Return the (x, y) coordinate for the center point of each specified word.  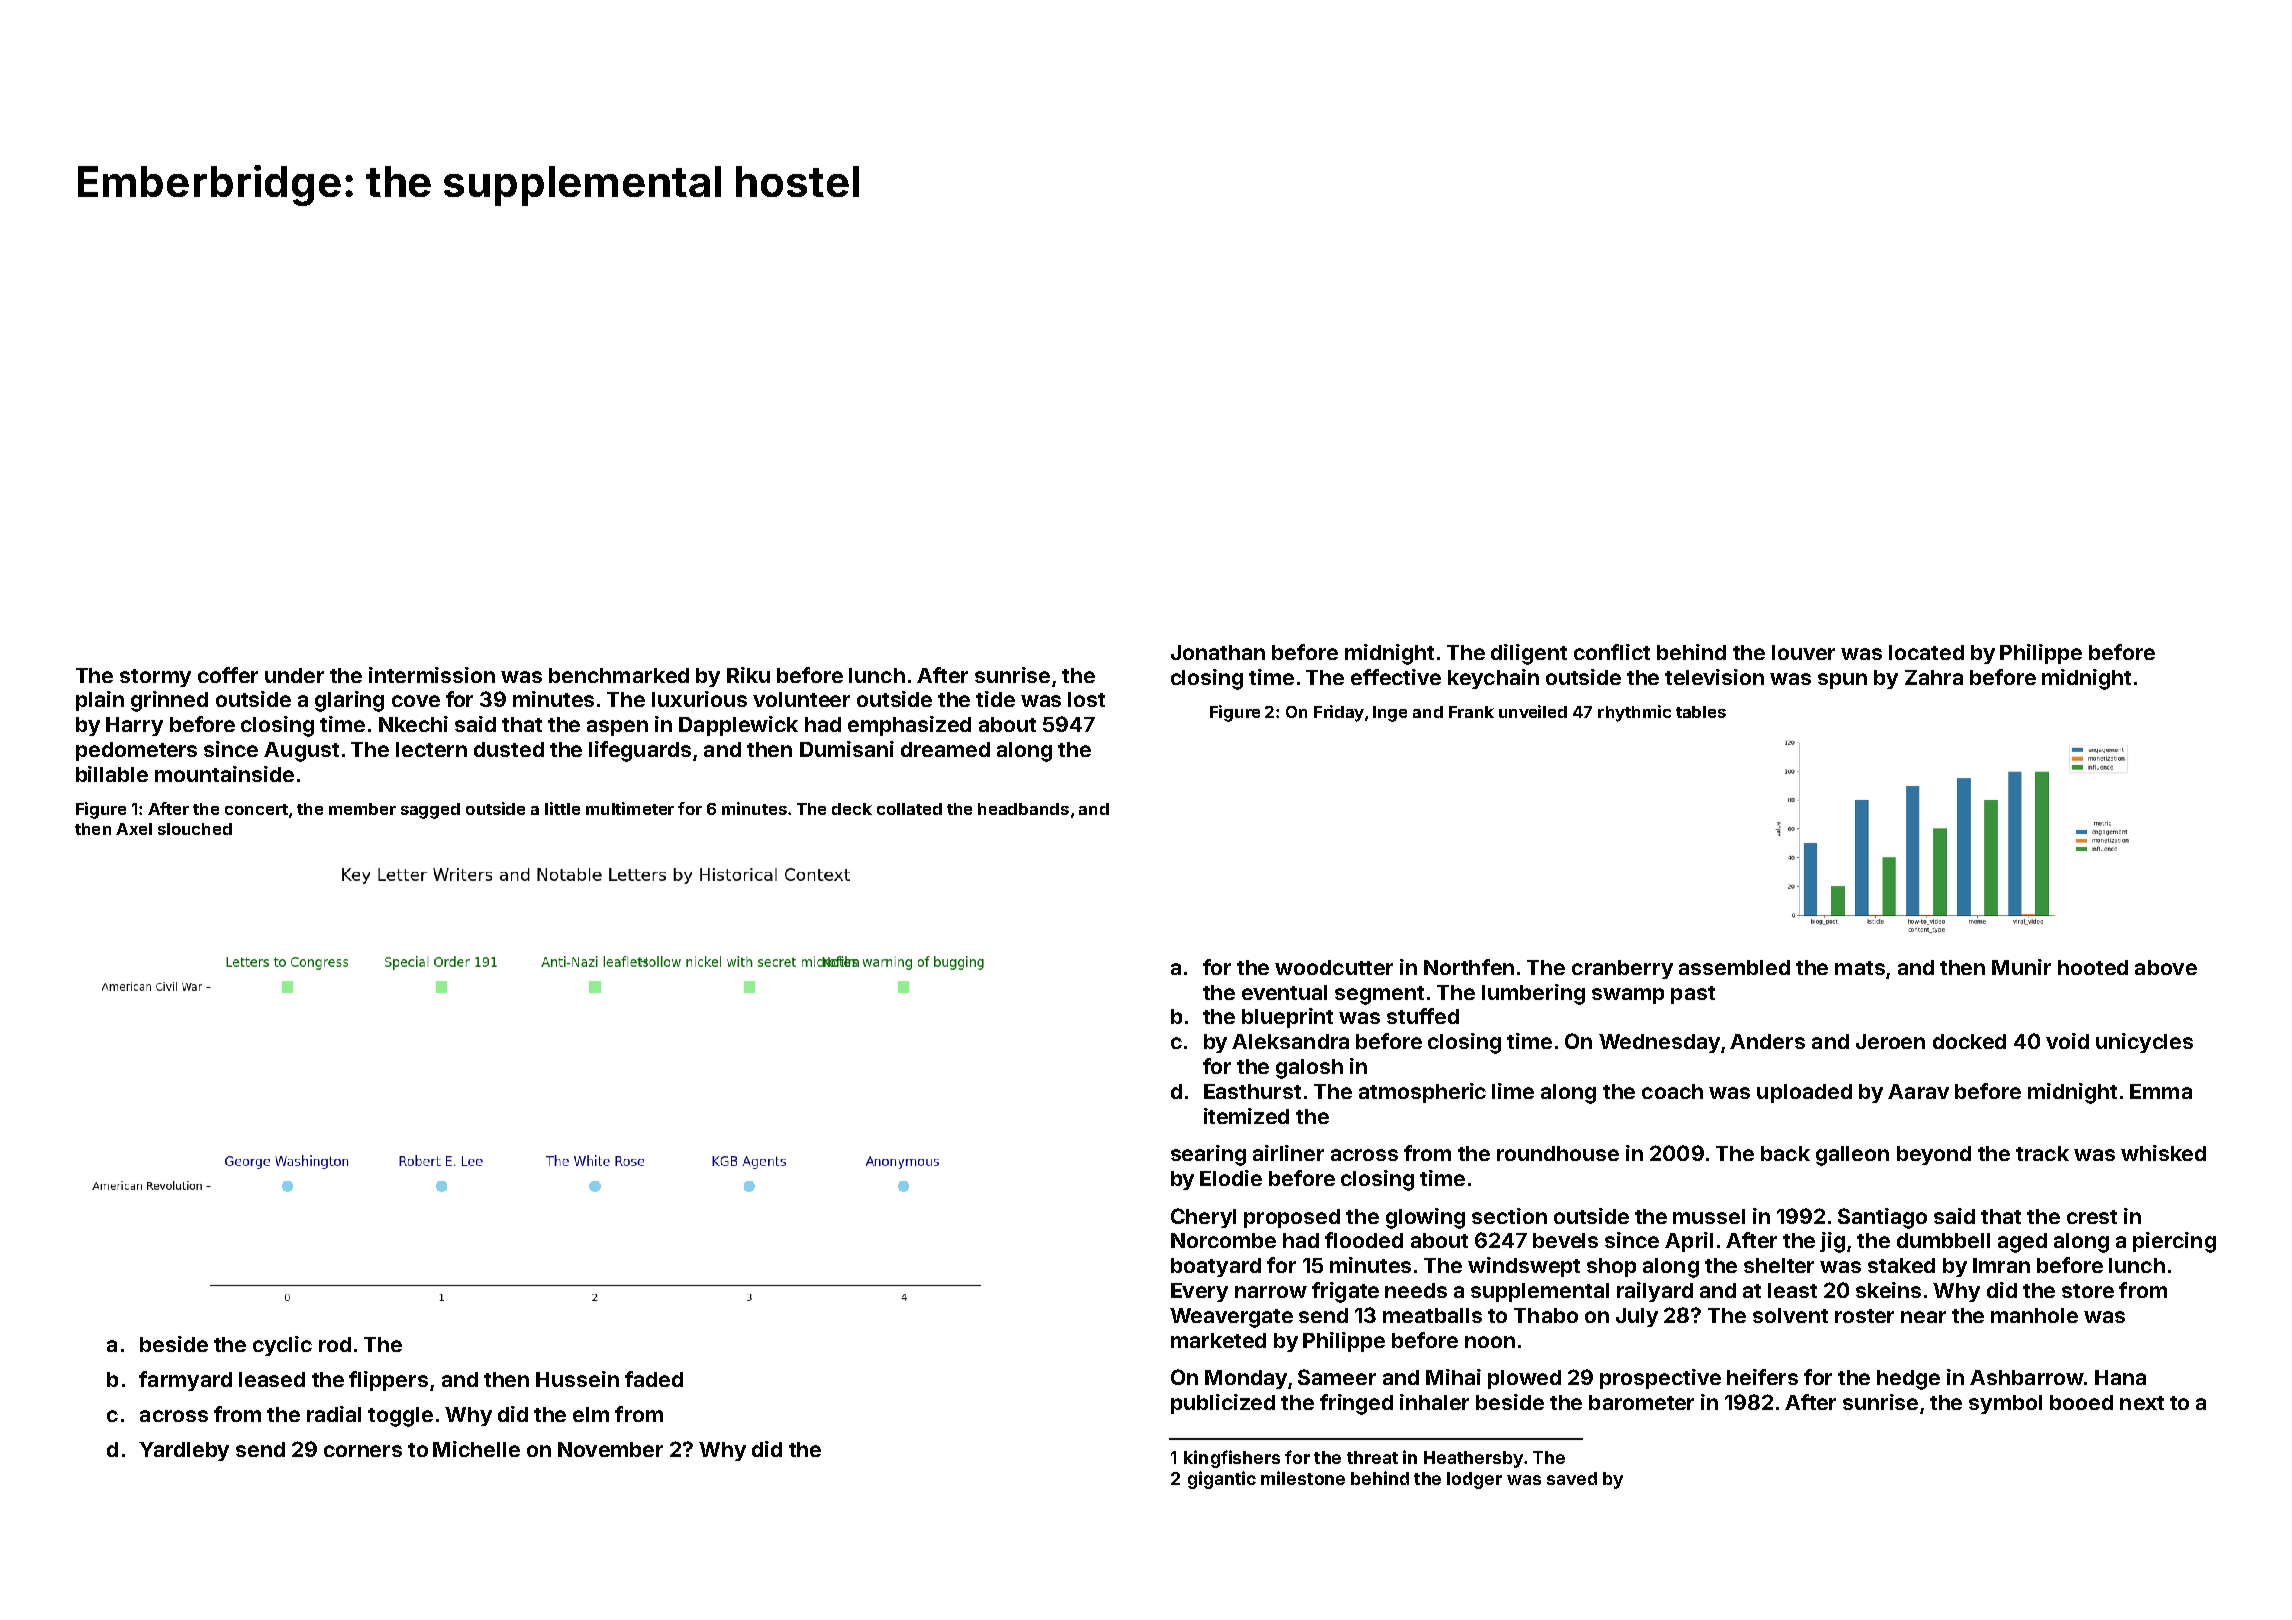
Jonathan (1218, 652)
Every (1199, 1292)
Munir (2021, 967)
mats (1860, 968)
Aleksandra (1290, 1041)
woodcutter (1334, 967)
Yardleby (184, 1451)
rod (335, 1344)
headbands (1023, 809)
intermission (432, 675)
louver (1803, 652)
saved (1572, 1478)
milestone (1303, 1478)
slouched (195, 829)
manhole (2034, 1315)
